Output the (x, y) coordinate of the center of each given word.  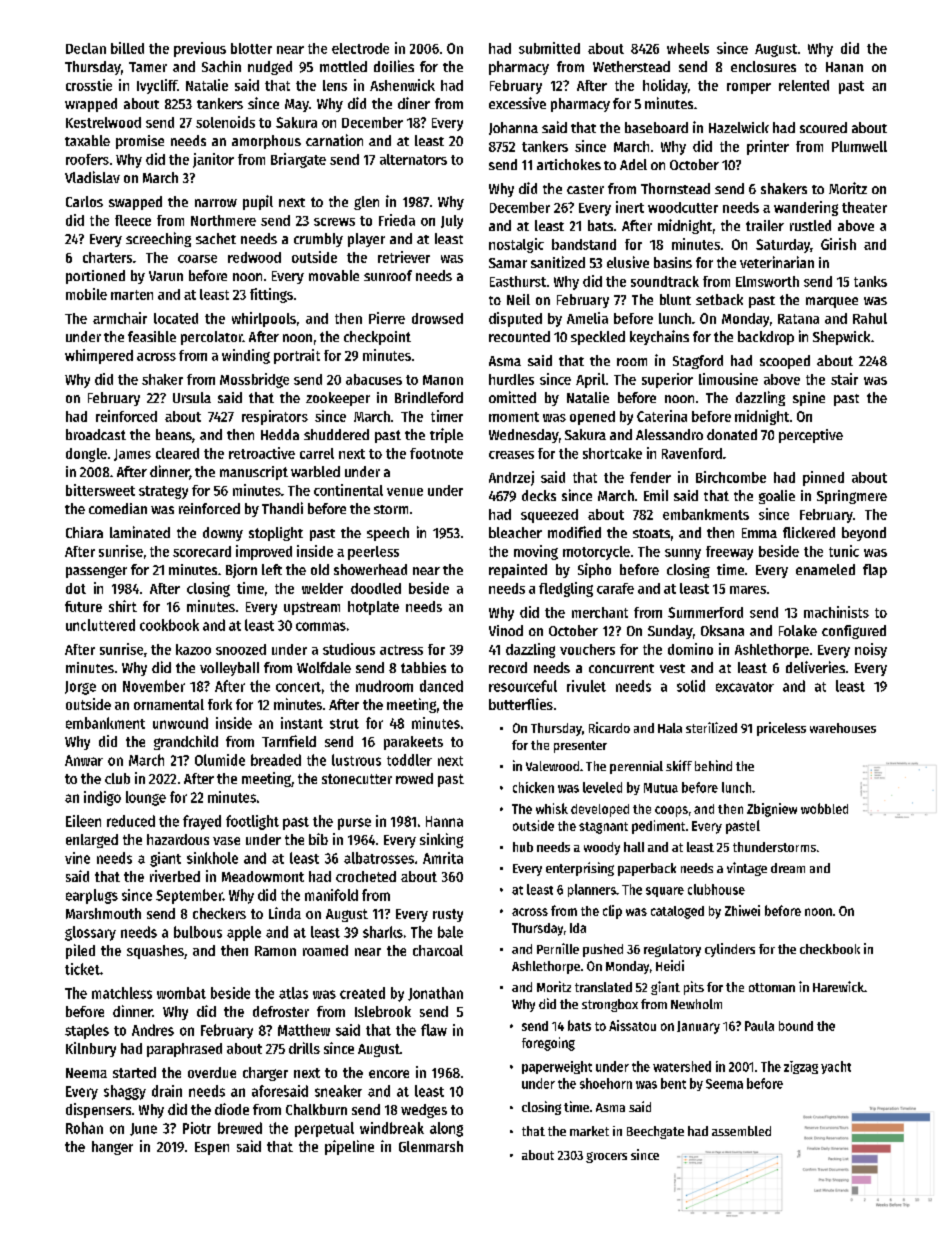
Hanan (844, 67)
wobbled (824, 808)
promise (140, 142)
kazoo (193, 649)
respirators (275, 417)
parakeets (413, 743)
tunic (844, 551)
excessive (517, 103)
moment (514, 417)
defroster (281, 1011)
